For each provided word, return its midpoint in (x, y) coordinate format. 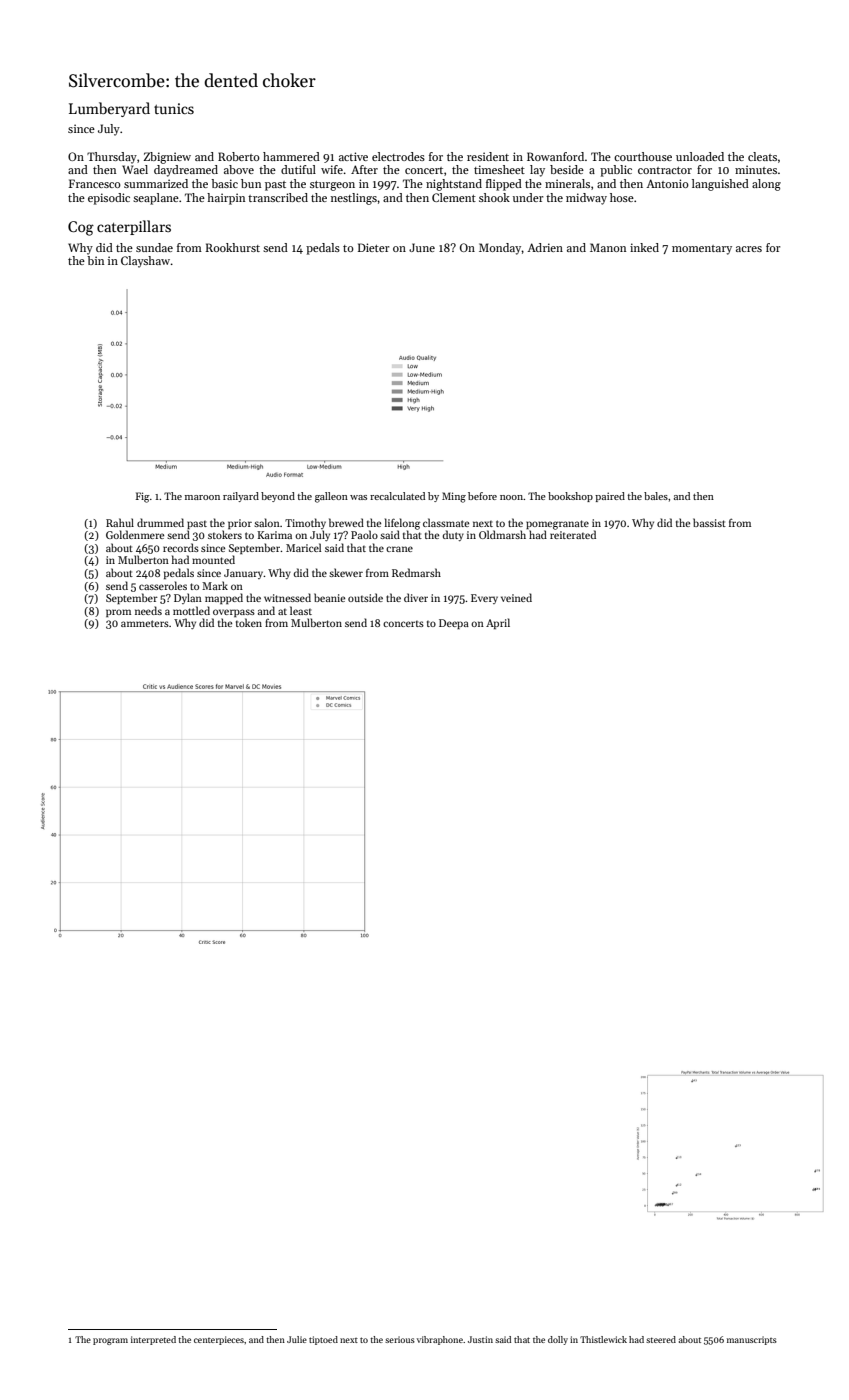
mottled (191, 610)
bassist (709, 522)
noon (512, 497)
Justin (480, 1339)
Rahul (120, 522)
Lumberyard (109, 109)
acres (749, 249)
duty (453, 535)
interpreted (153, 1340)
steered (661, 1339)
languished (720, 185)
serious (400, 1339)
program (110, 1341)
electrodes (398, 156)
